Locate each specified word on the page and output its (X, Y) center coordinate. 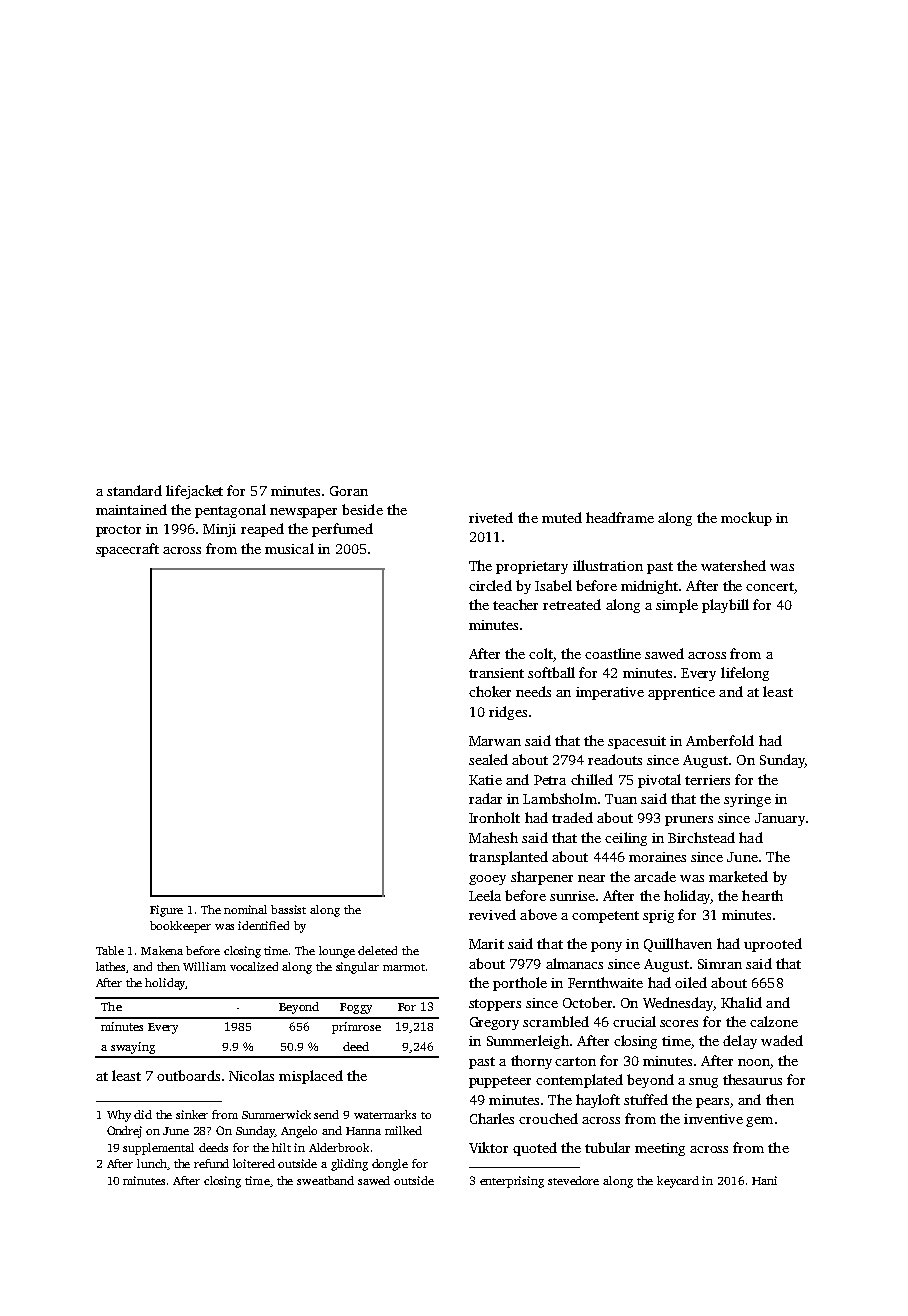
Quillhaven (678, 945)
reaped (262, 530)
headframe (620, 517)
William (204, 966)
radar (485, 798)
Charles (492, 1118)
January (780, 819)
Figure (166, 911)
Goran (349, 491)
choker (490, 691)
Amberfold (720, 740)
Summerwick (276, 1114)
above (538, 914)
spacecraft (127, 550)
